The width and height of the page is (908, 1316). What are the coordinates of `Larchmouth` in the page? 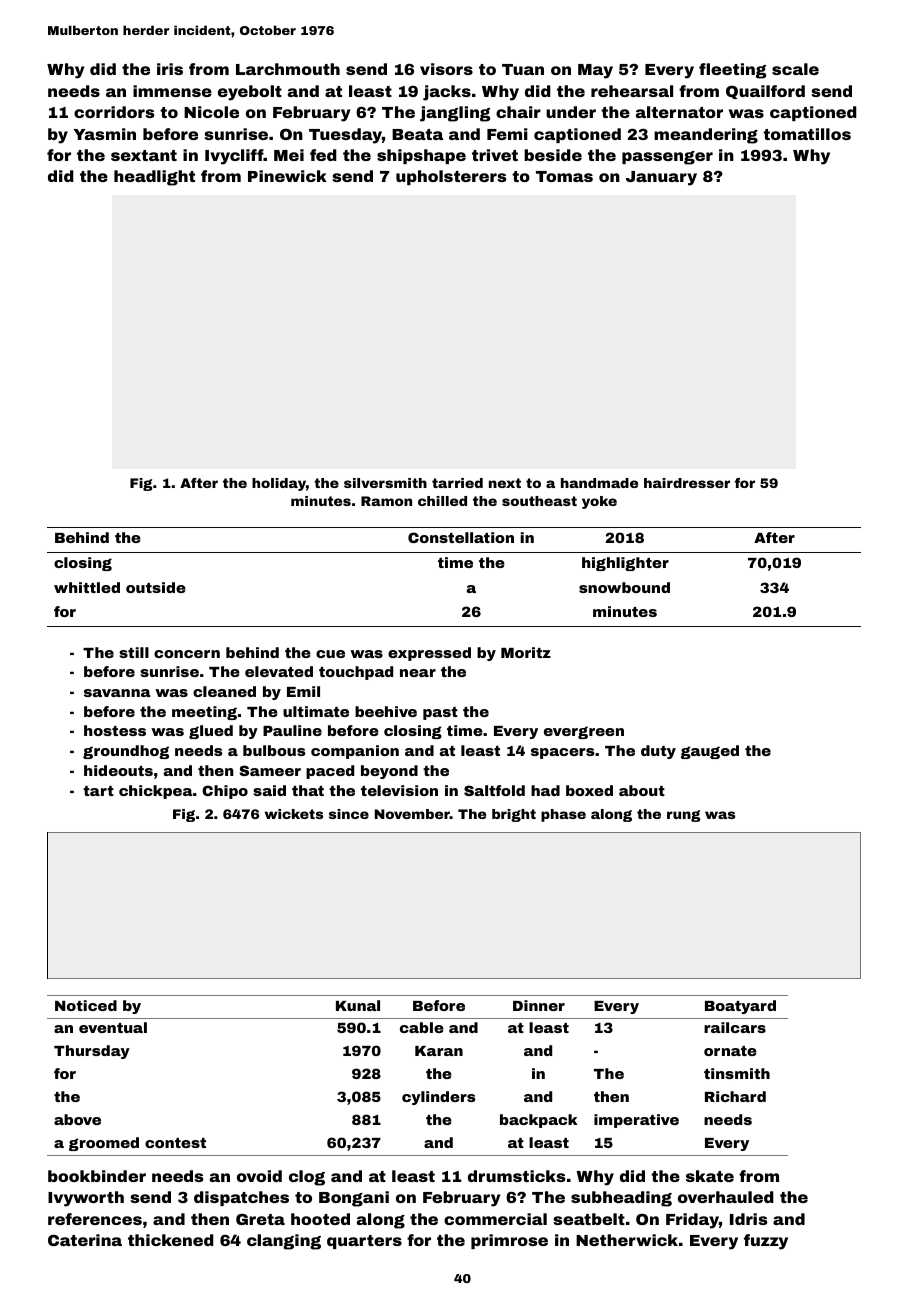 It's located at (288, 69).
